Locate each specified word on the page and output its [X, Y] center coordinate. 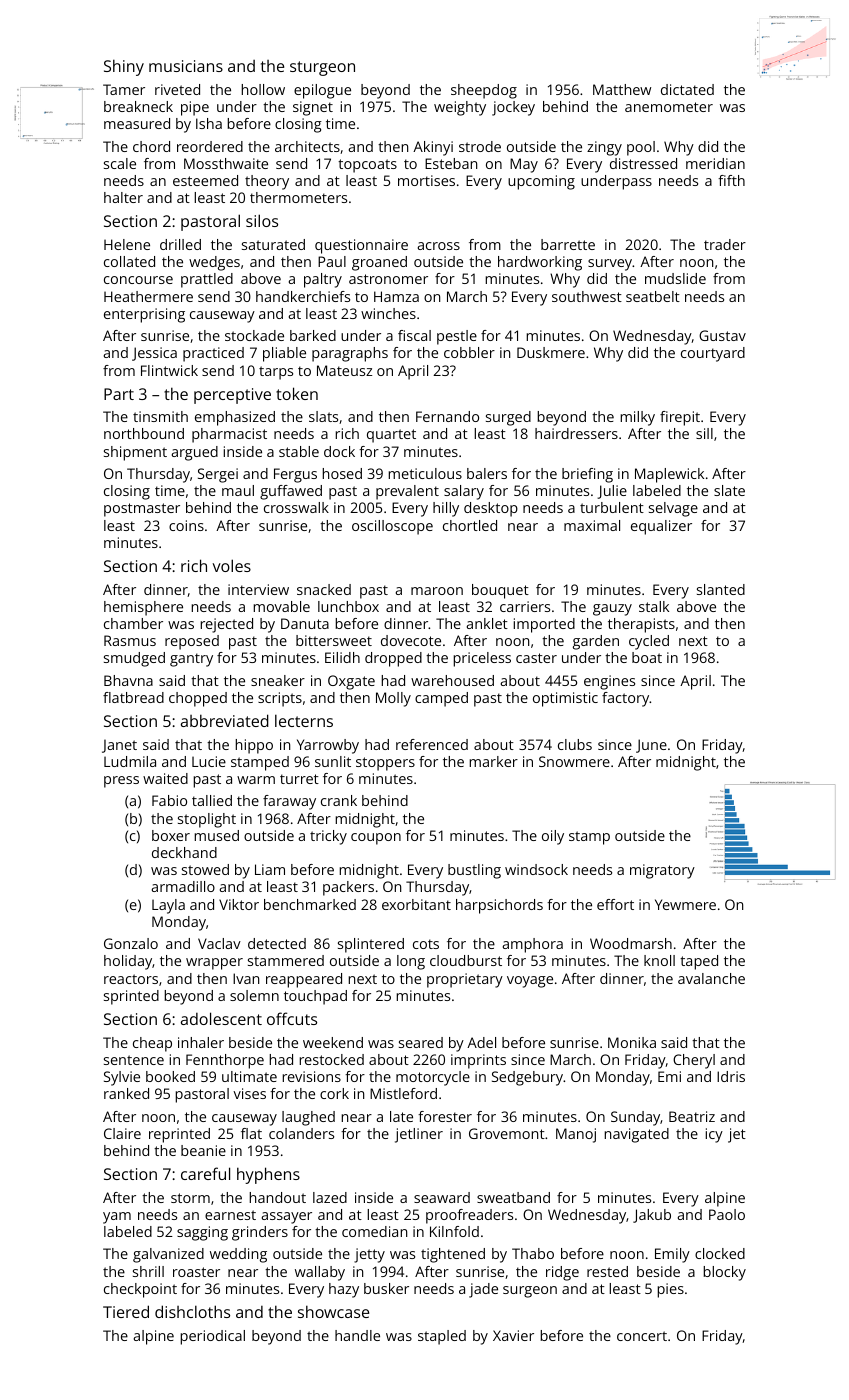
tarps [276, 373]
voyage [530, 982]
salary [464, 492]
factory [626, 699]
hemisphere [143, 608]
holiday [128, 962]
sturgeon [322, 68]
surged [508, 418]
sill [704, 433]
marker [493, 761]
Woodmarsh [631, 943]
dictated [687, 89]
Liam [270, 869]
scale [120, 163]
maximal [592, 525]
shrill [148, 1271]
